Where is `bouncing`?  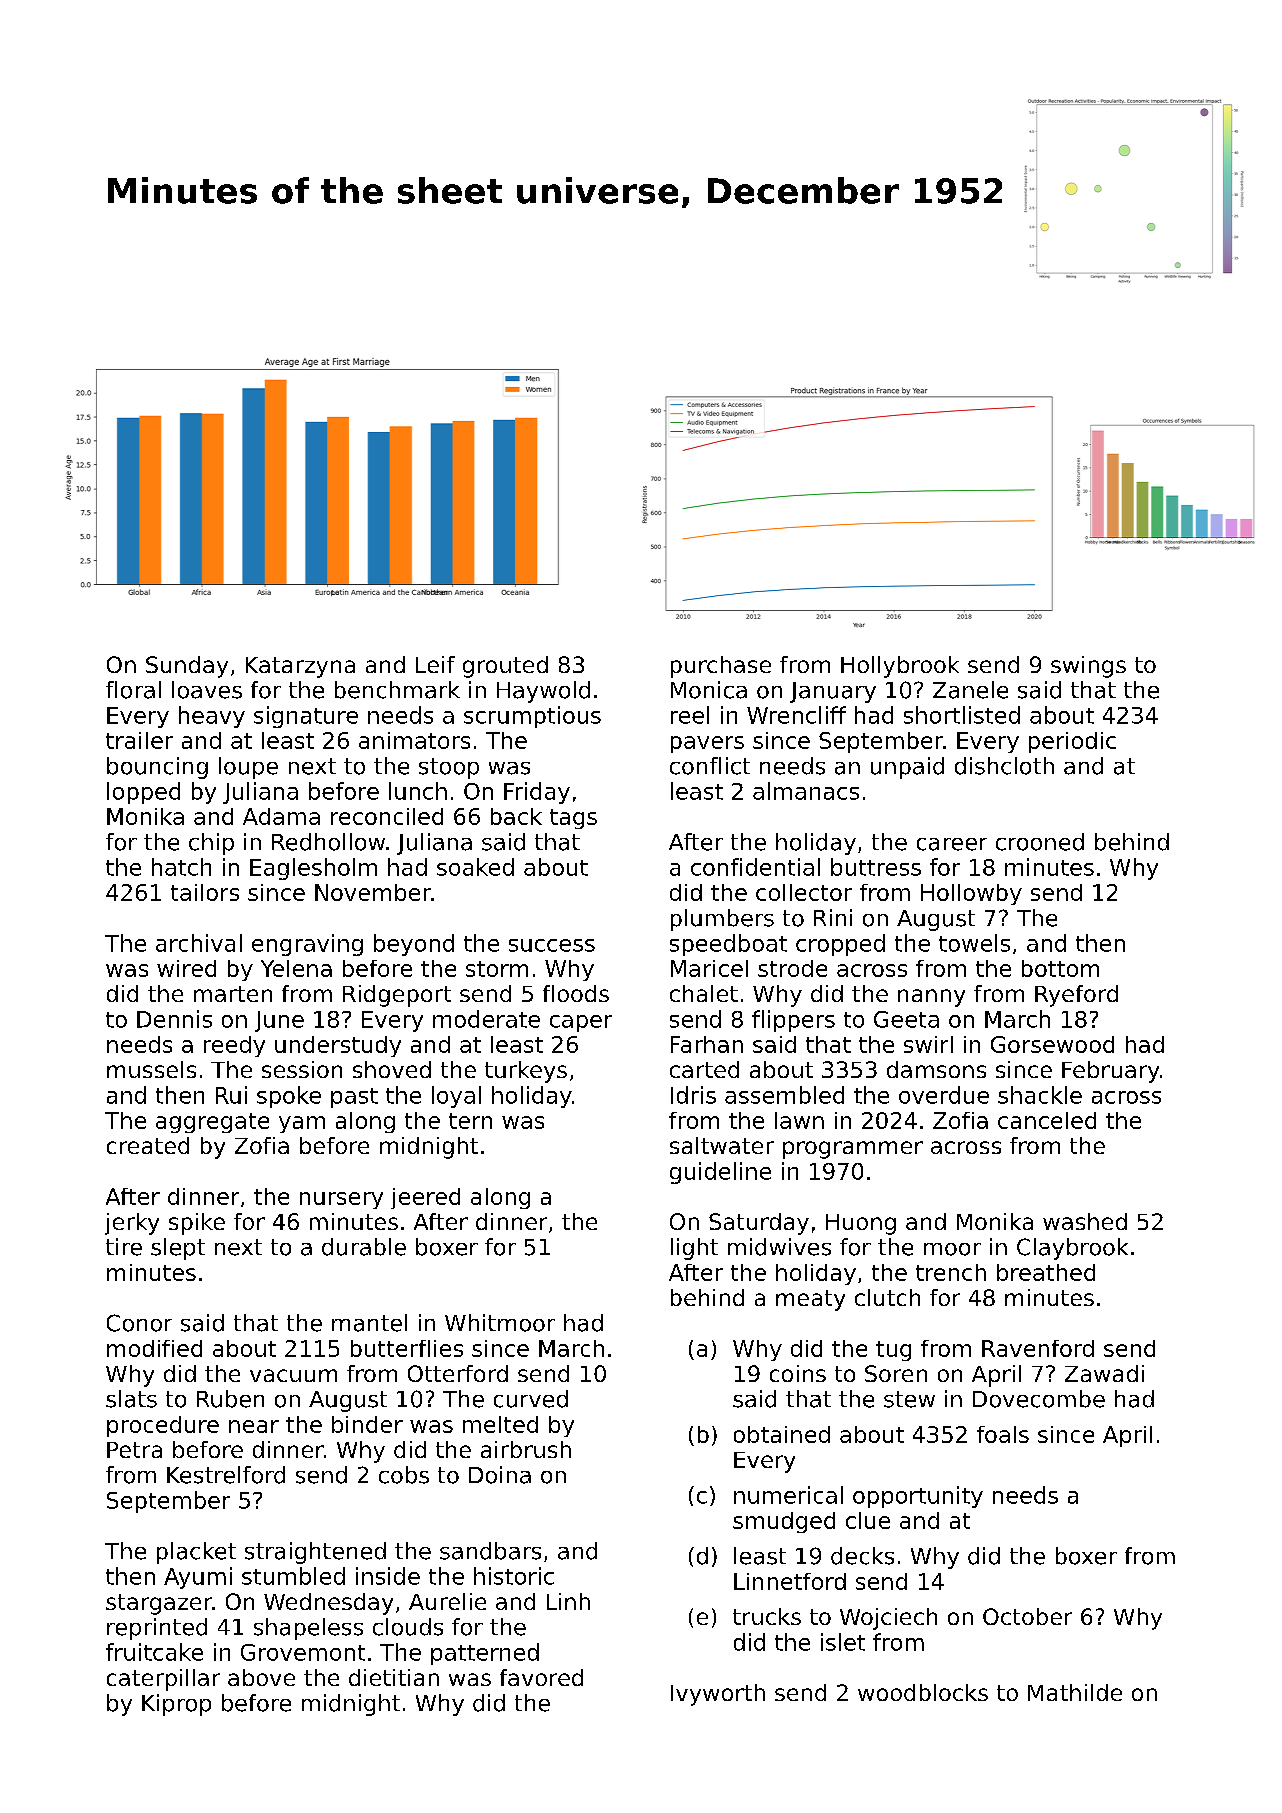
bouncing is located at coordinates (157, 768).
